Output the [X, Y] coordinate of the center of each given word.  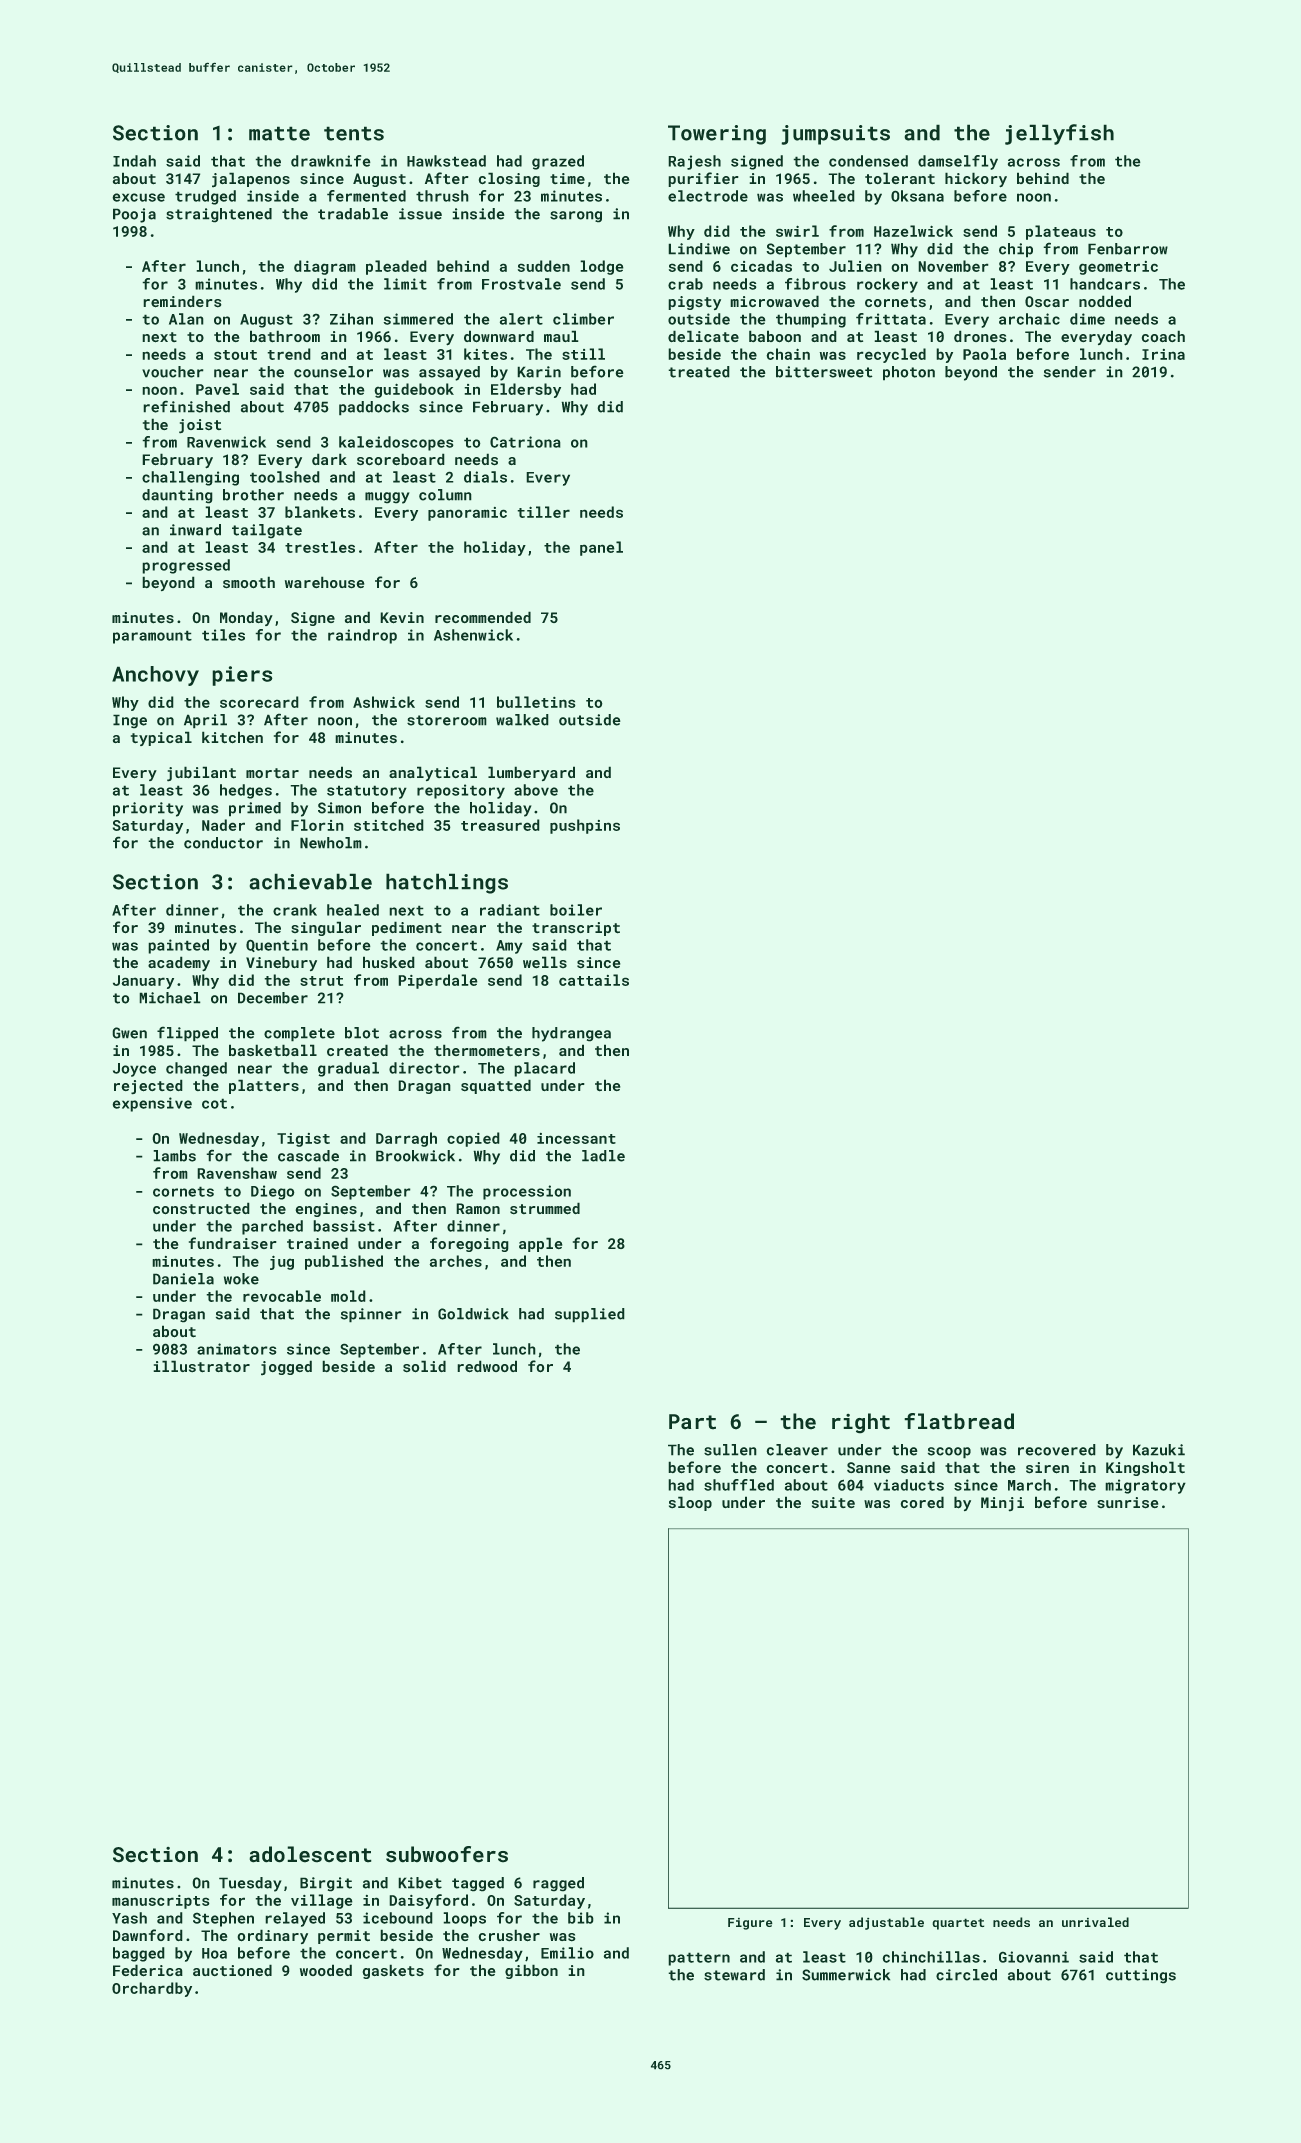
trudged [205, 197]
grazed [558, 162]
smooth [249, 582]
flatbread [959, 1421]
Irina [1163, 354]
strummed [545, 1208]
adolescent [310, 1854]
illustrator [202, 1366]
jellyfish [1059, 134]
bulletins [536, 702]
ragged [558, 1884]
